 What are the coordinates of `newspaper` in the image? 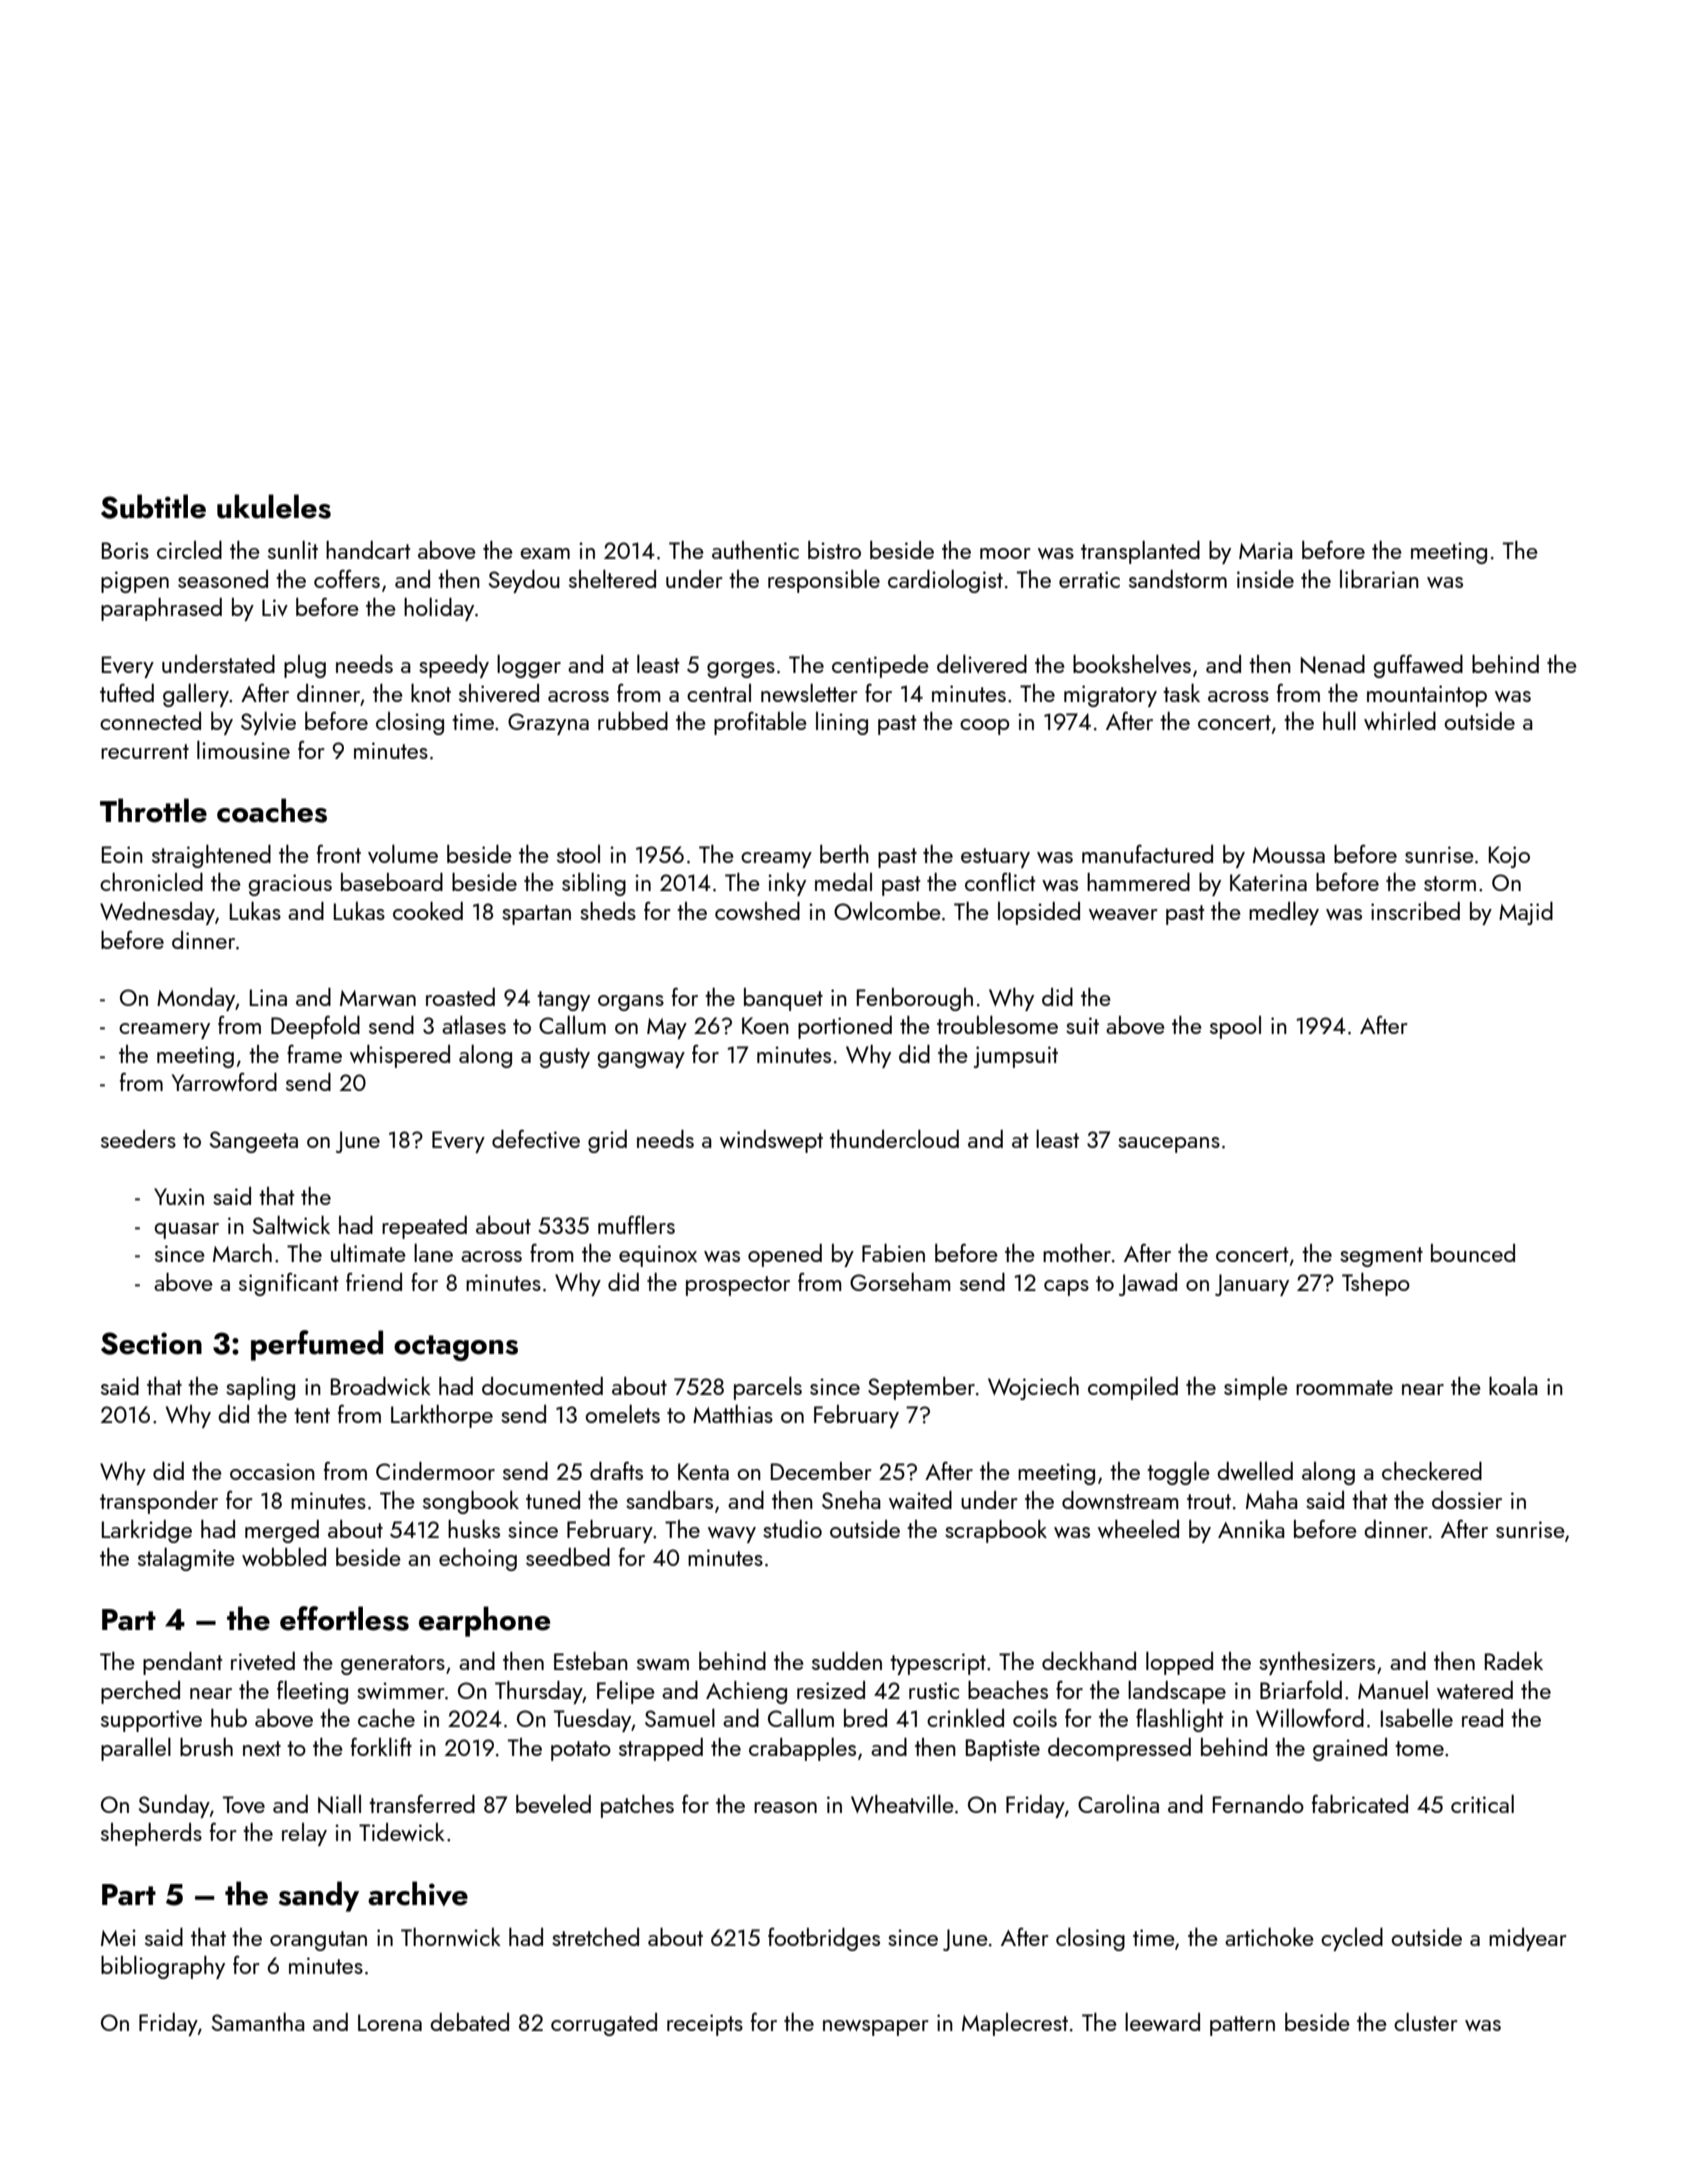 It's located at (876, 2028).
